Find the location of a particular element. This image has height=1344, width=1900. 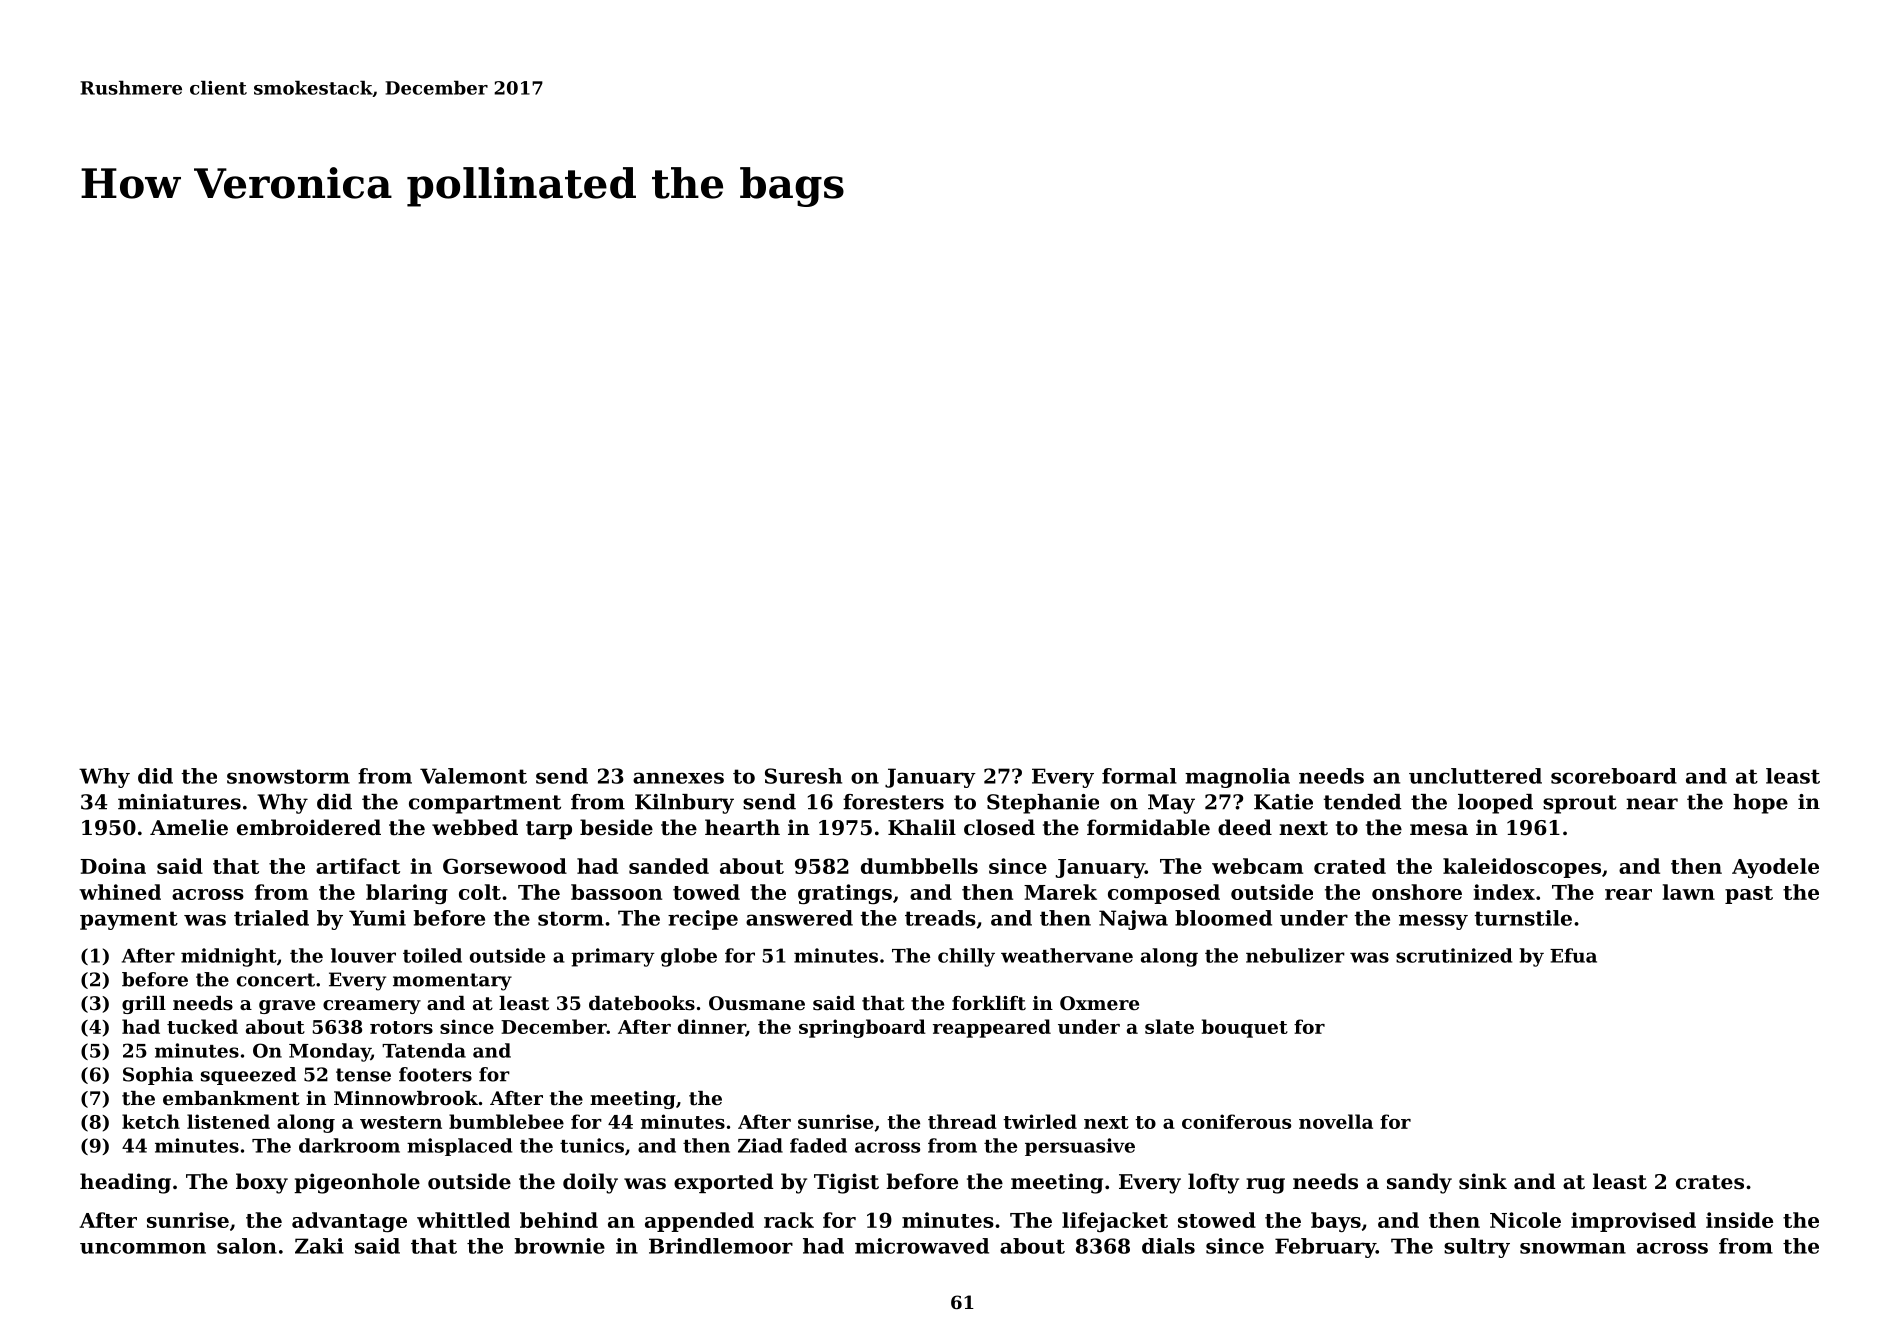

formal is located at coordinates (1139, 776).
